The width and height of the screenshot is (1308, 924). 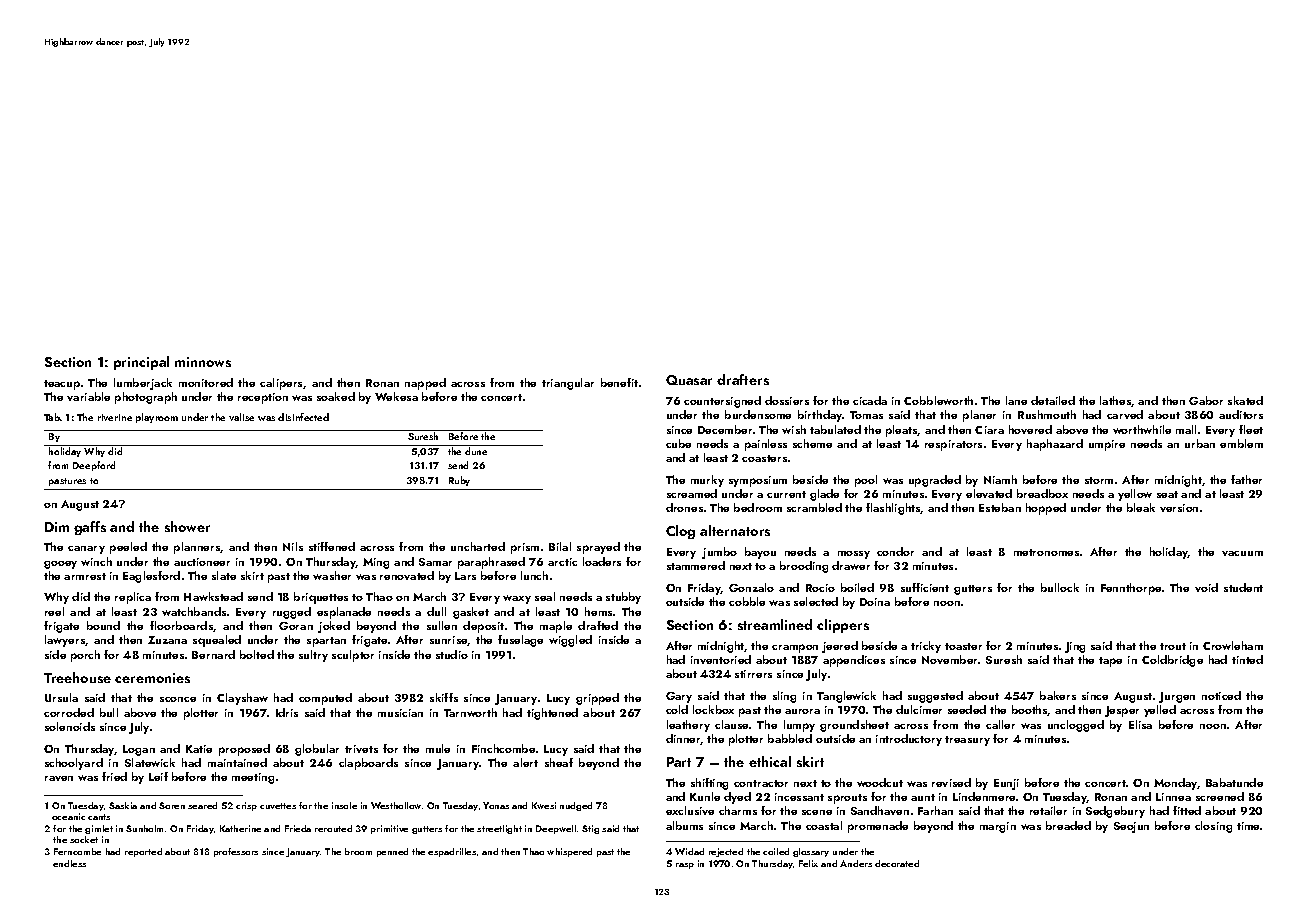 What do you see at coordinates (678, 443) in the screenshot?
I see `cube` at bounding box center [678, 443].
